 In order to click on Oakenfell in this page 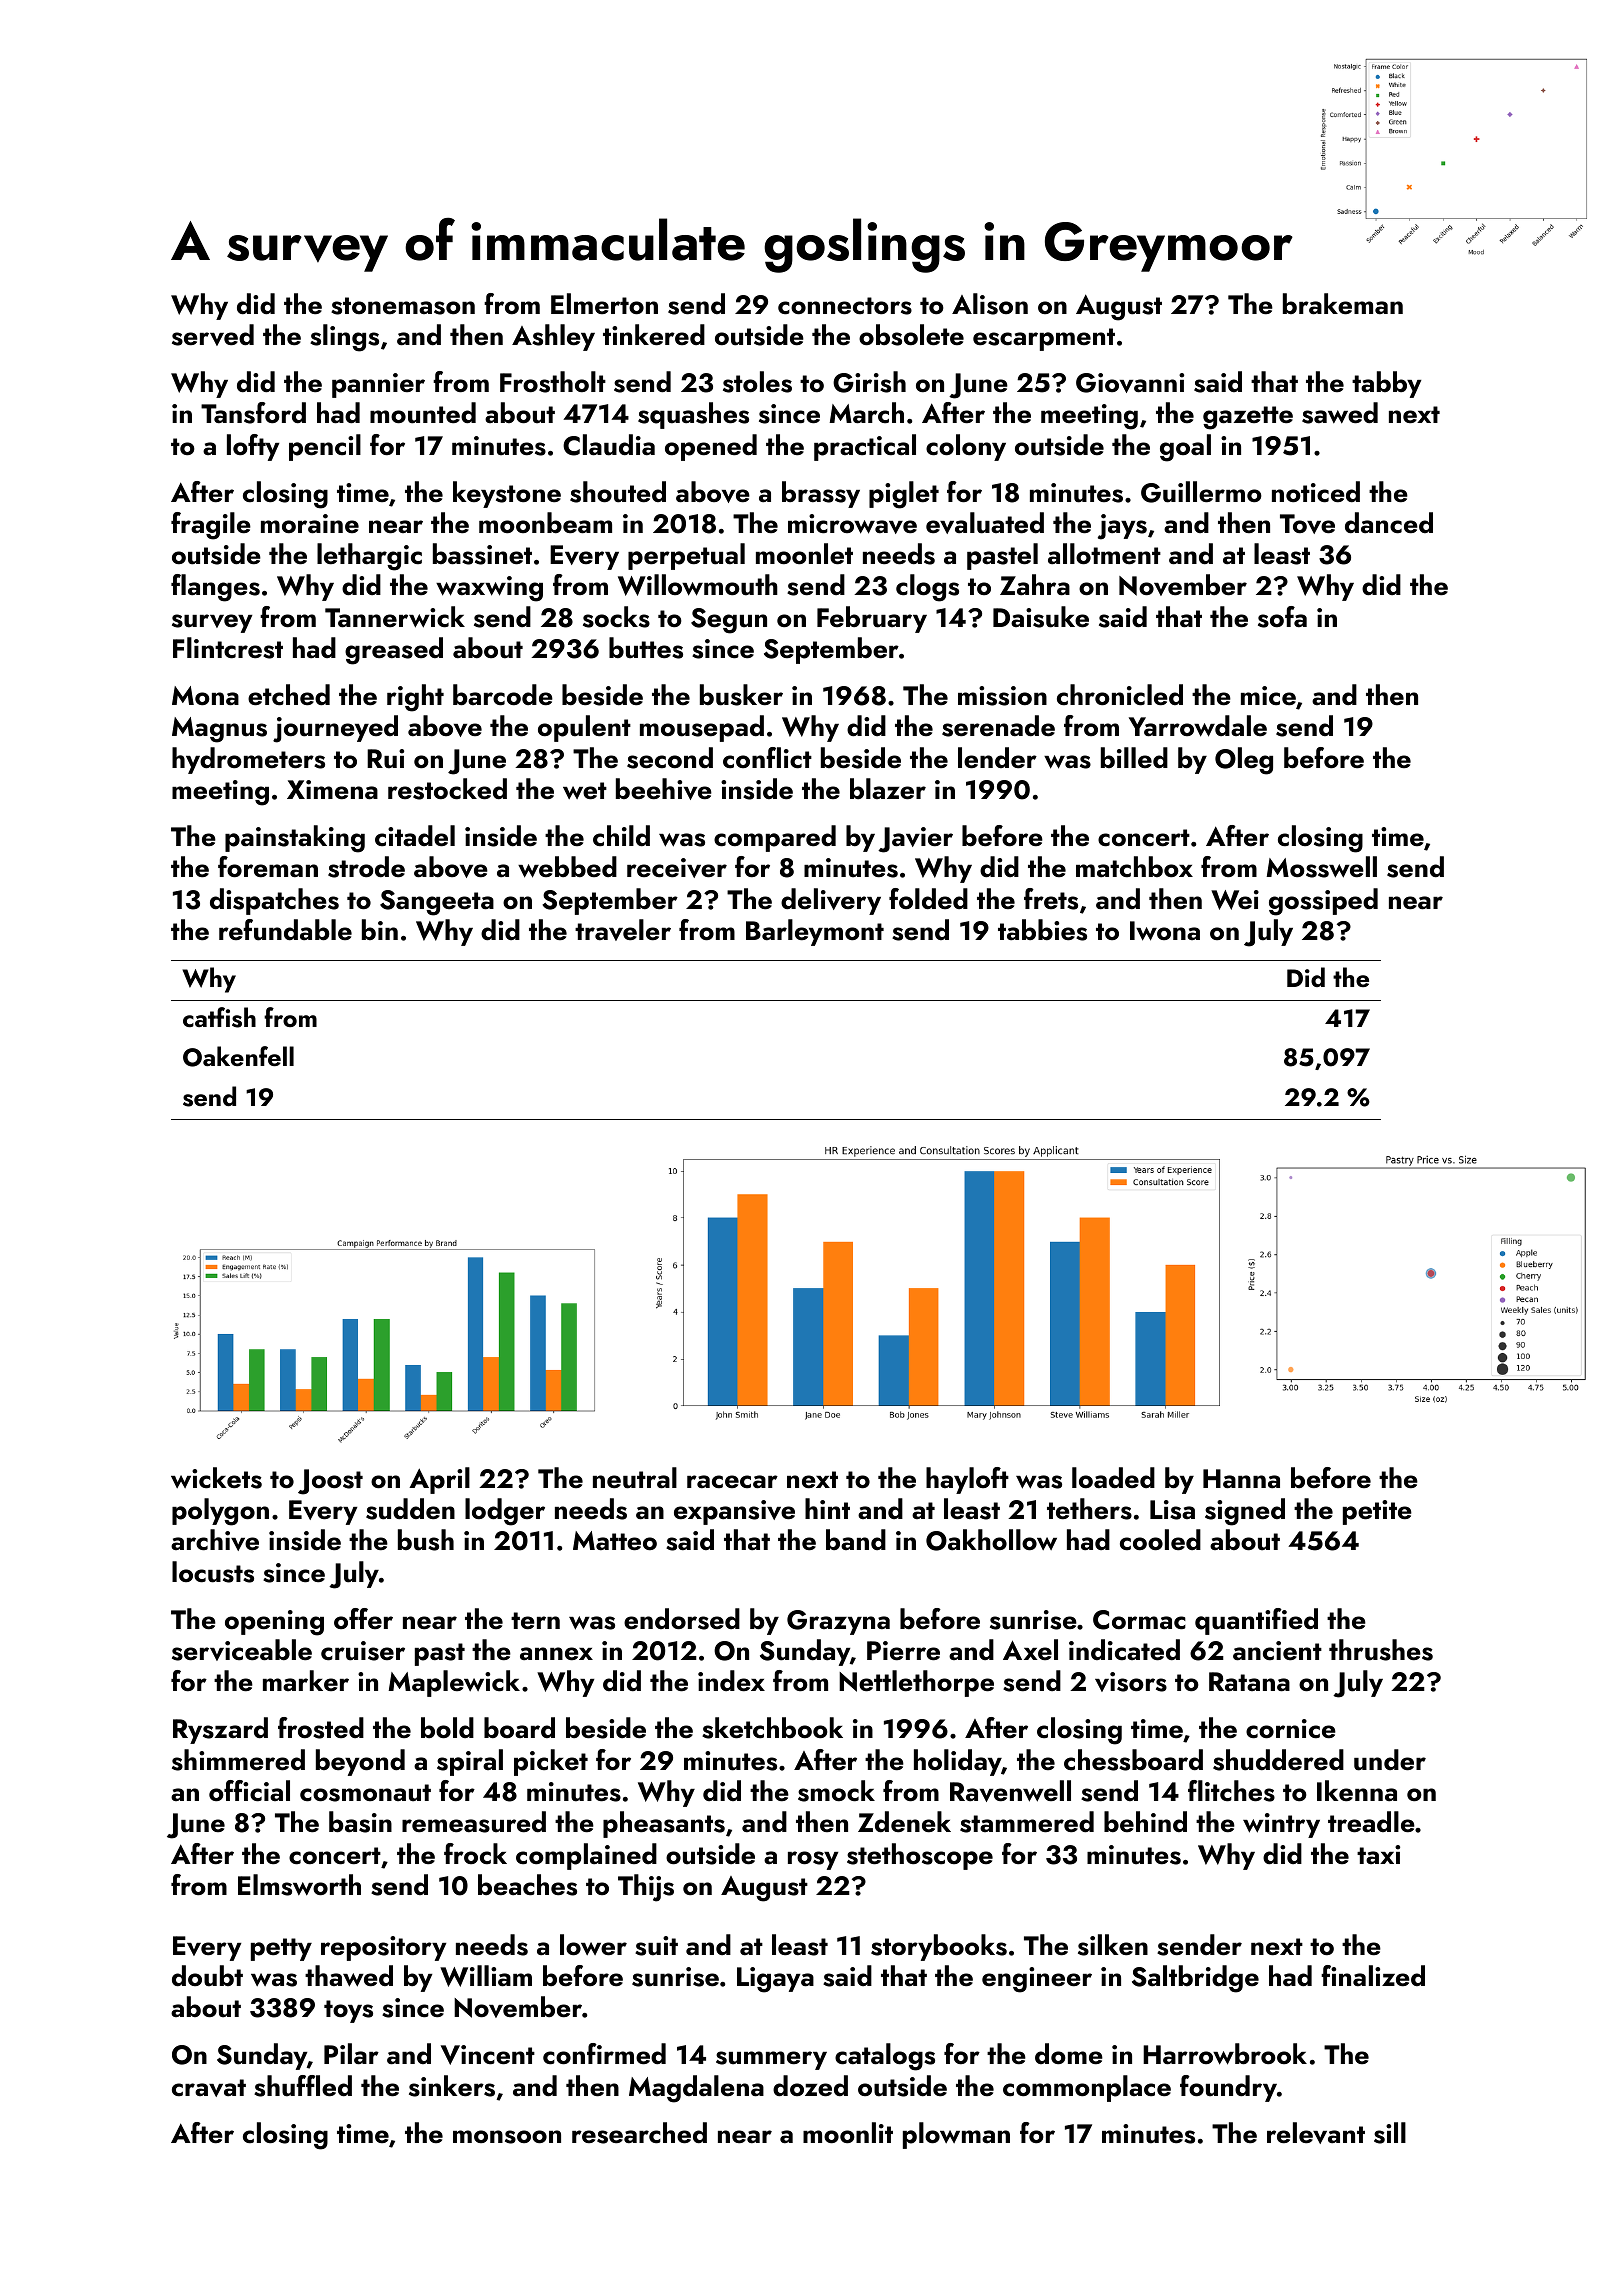, I will do `click(238, 1056)`.
